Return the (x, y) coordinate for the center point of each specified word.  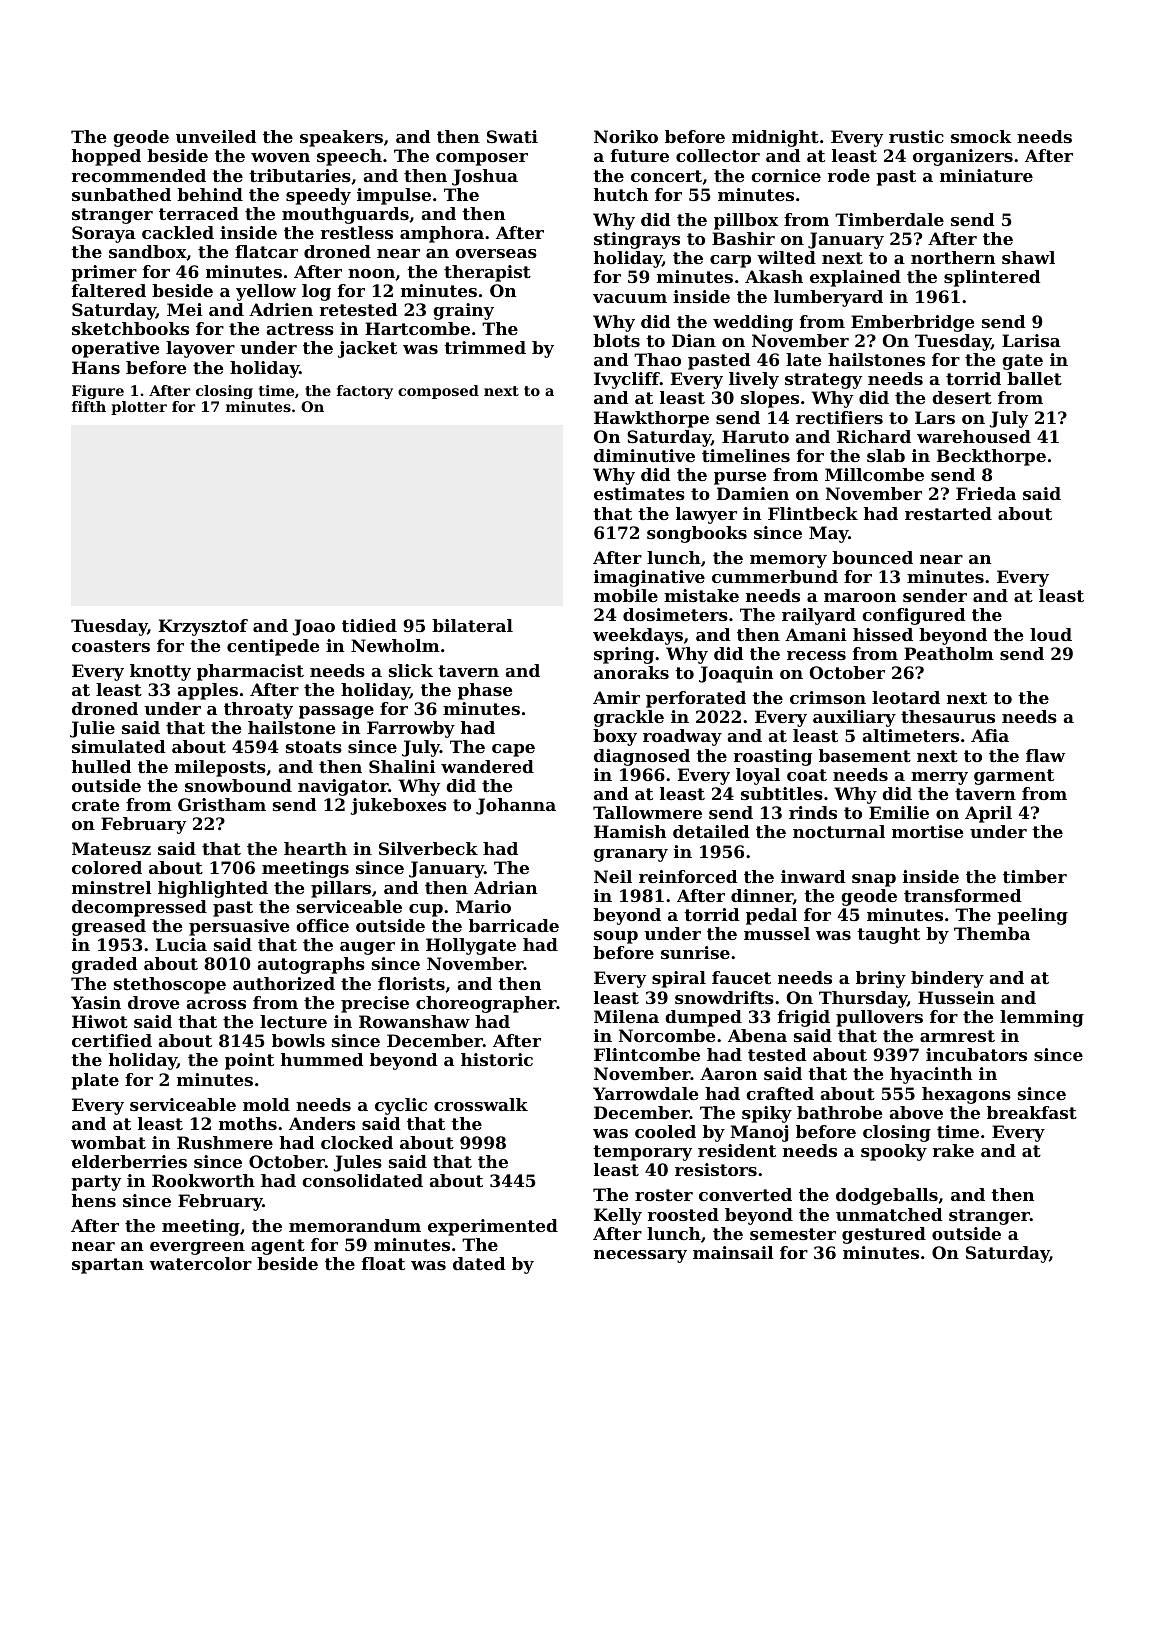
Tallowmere (647, 812)
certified (112, 1040)
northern (953, 257)
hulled (101, 766)
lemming (1042, 1018)
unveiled (216, 136)
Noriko (626, 136)
